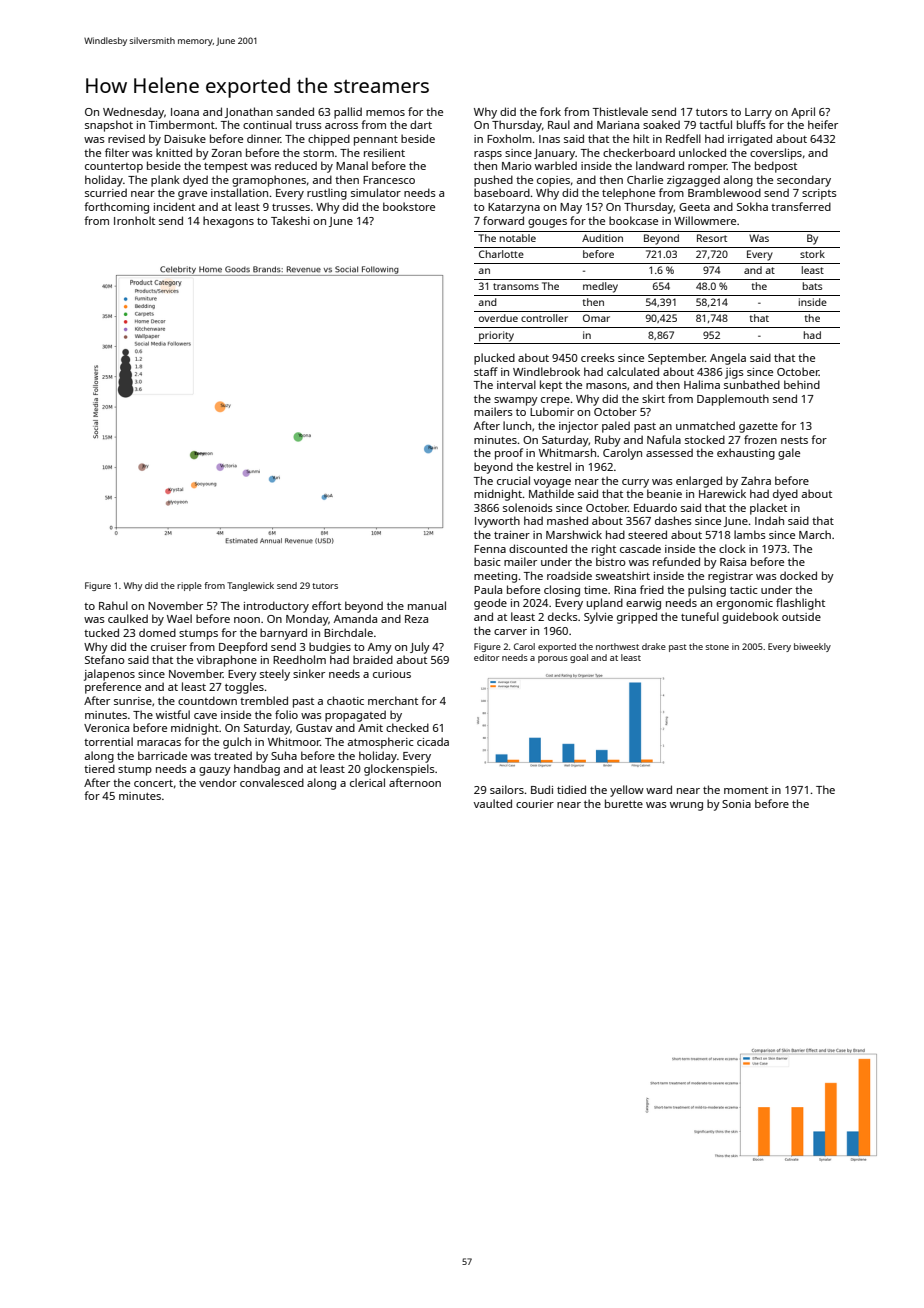 This image has width=924, height=1308. What do you see at coordinates (567, 452) in the image?
I see `Whitmarsh` at bounding box center [567, 452].
